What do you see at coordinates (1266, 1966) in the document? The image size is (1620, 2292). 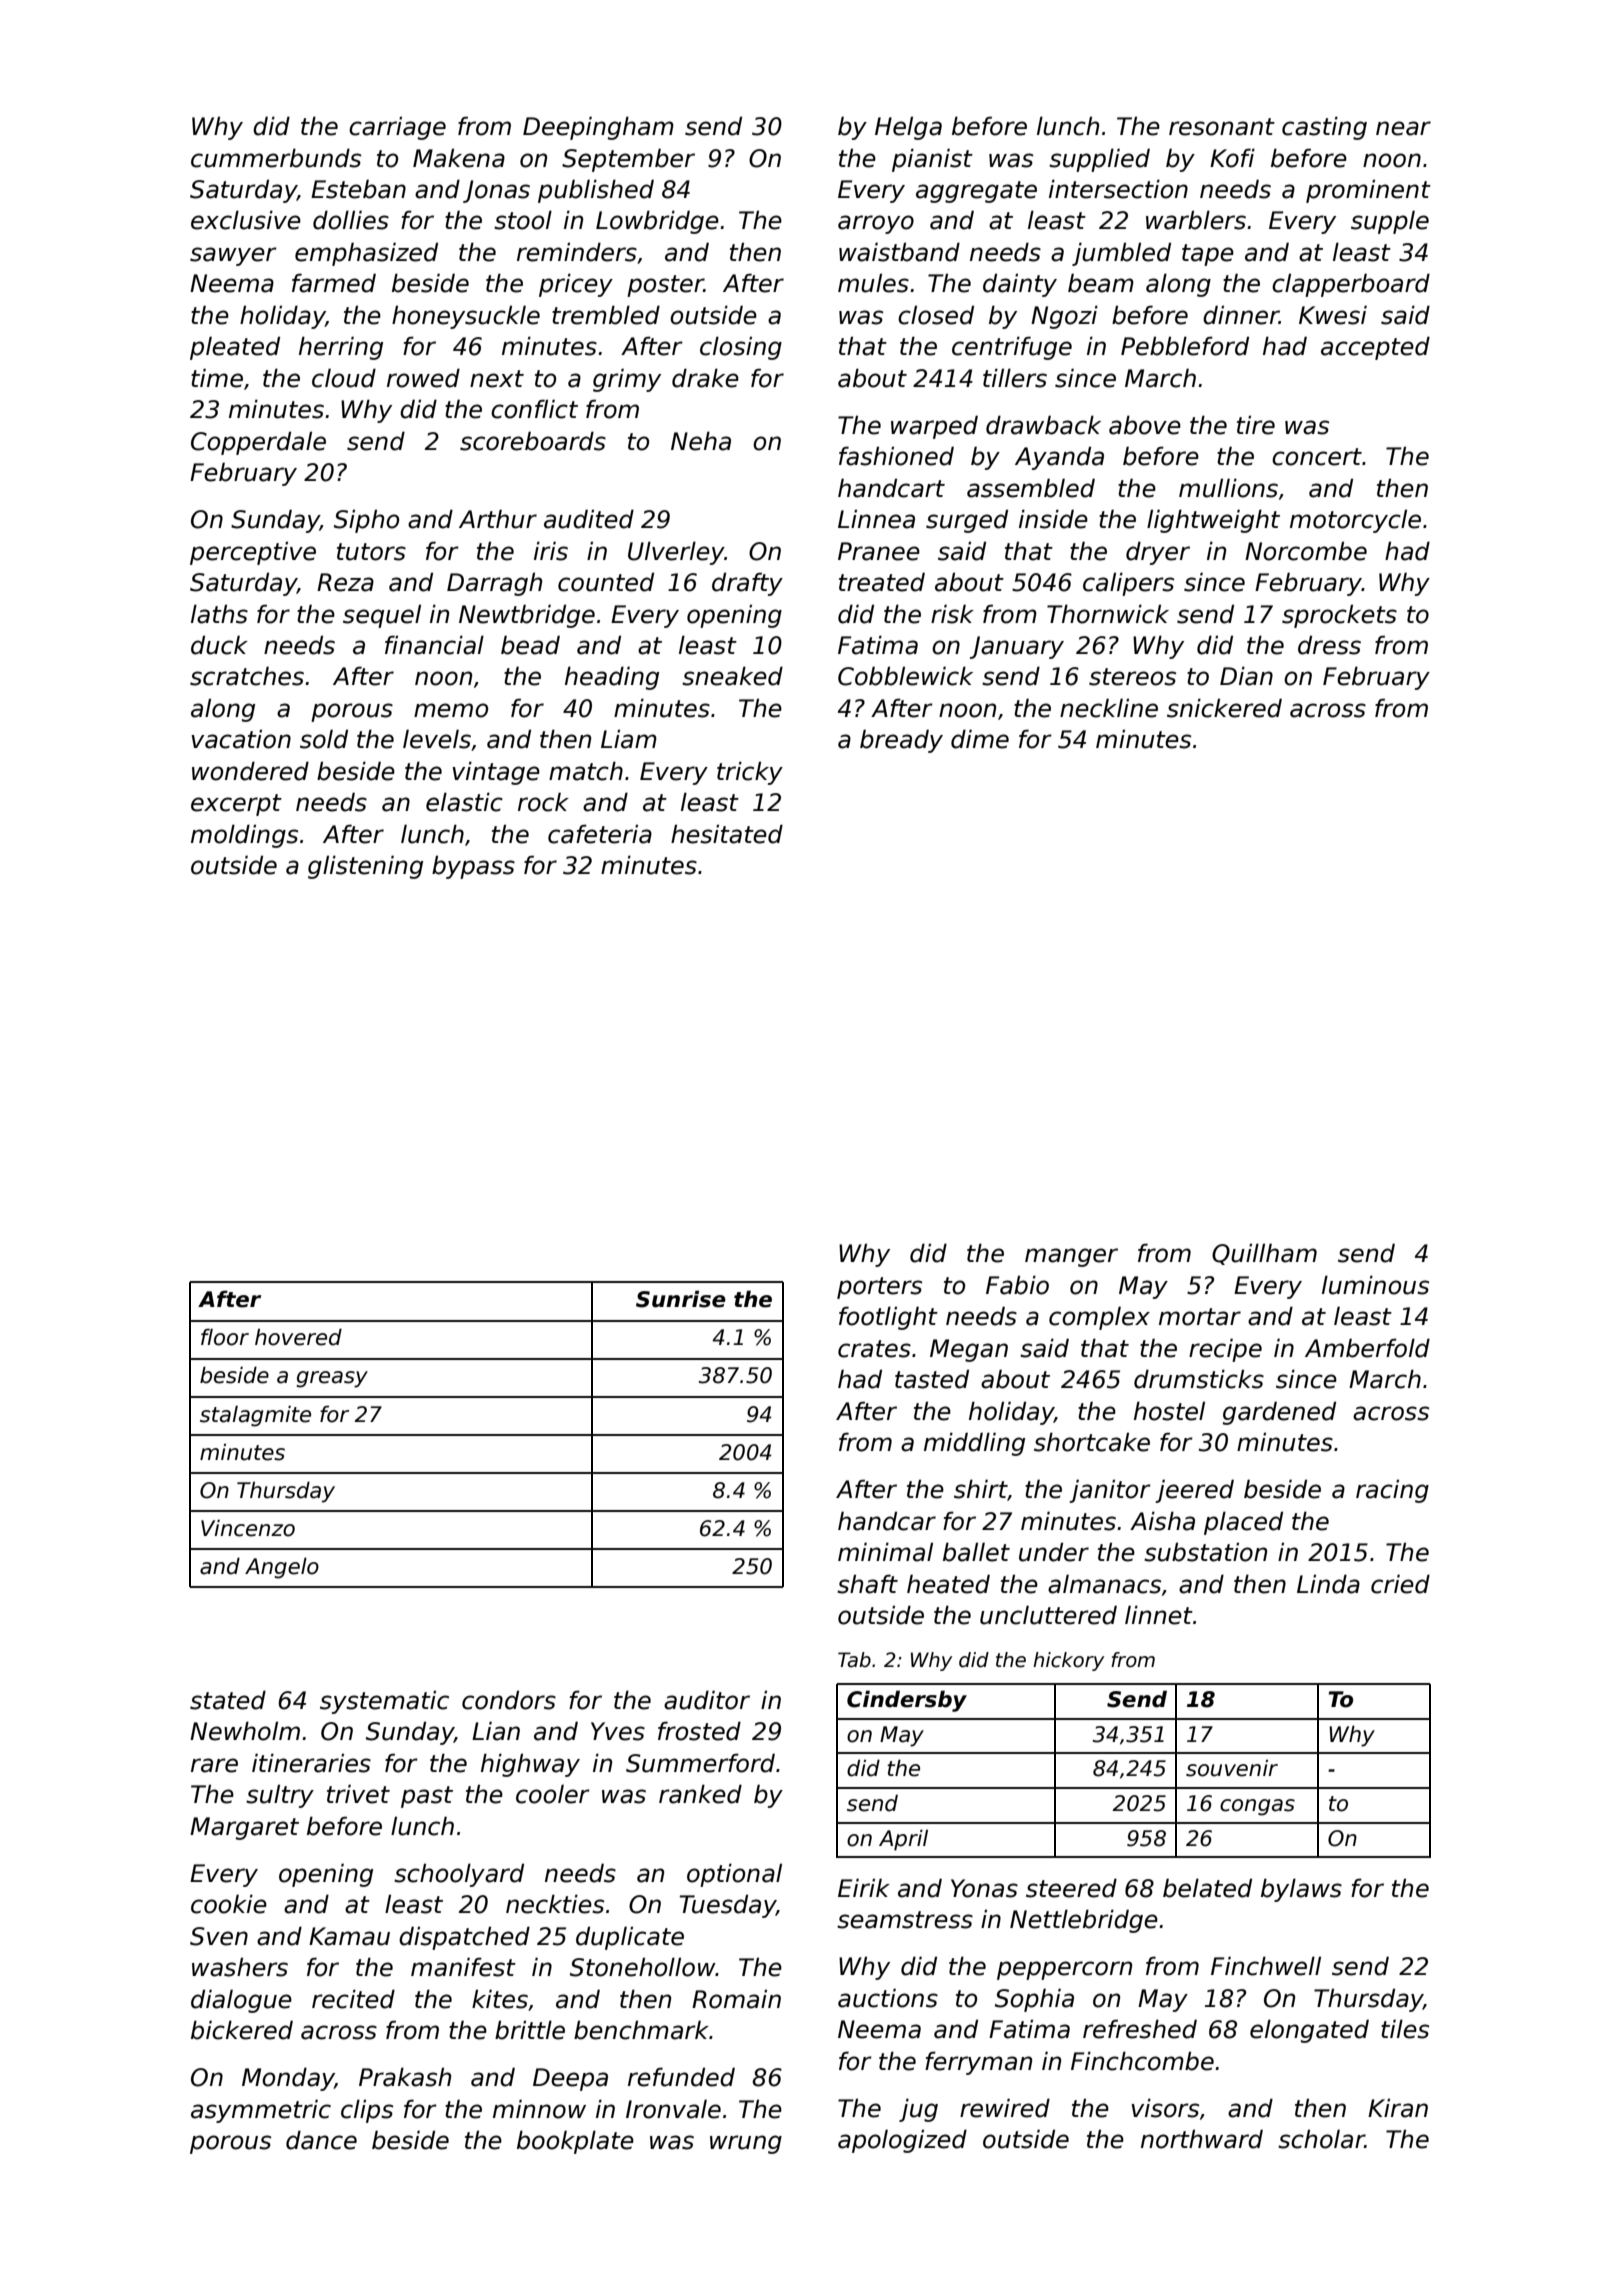 I see `Finchwell` at bounding box center [1266, 1966].
